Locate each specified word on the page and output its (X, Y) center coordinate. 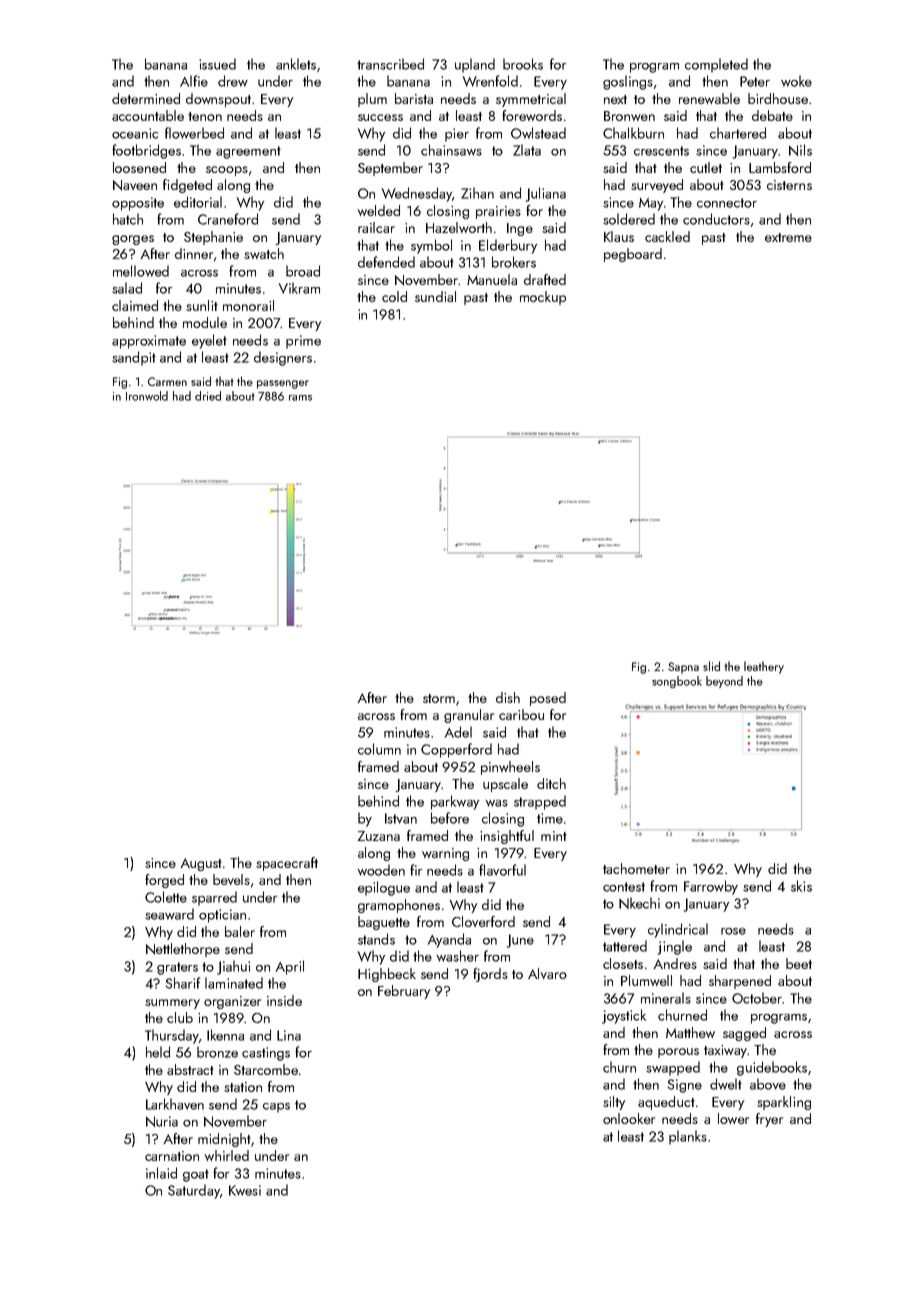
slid (711, 666)
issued (217, 64)
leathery (764, 667)
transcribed (390, 64)
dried (208, 396)
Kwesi (245, 1190)
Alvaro (547, 973)
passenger (283, 384)
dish (508, 697)
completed (716, 65)
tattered (625, 946)
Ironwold (147, 396)
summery (172, 1004)
